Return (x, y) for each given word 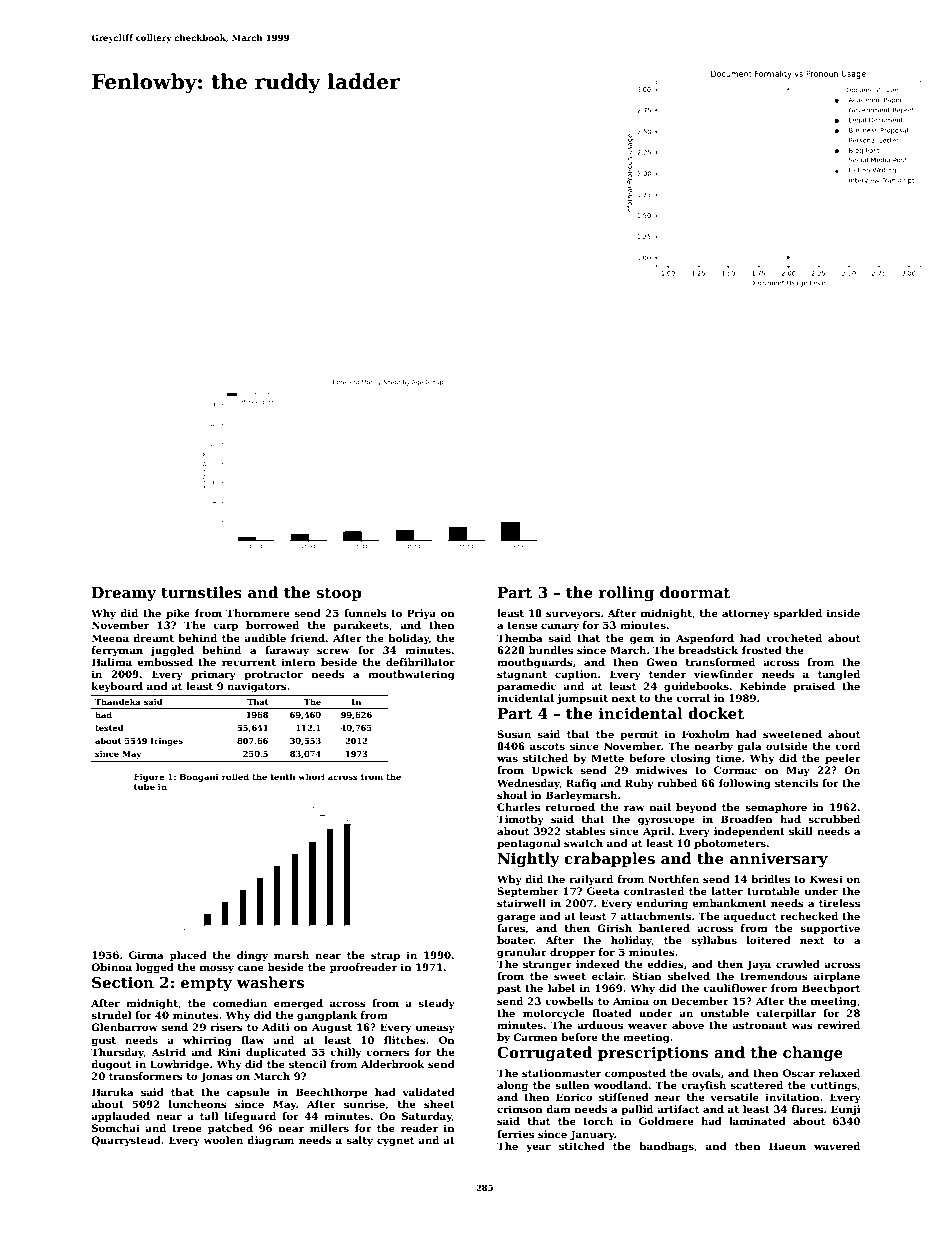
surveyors (573, 615)
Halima (112, 662)
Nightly (528, 860)
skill (801, 831)
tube (144, 786)
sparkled (797, 614)
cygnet (395, 1141)
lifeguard (250, 1117)
